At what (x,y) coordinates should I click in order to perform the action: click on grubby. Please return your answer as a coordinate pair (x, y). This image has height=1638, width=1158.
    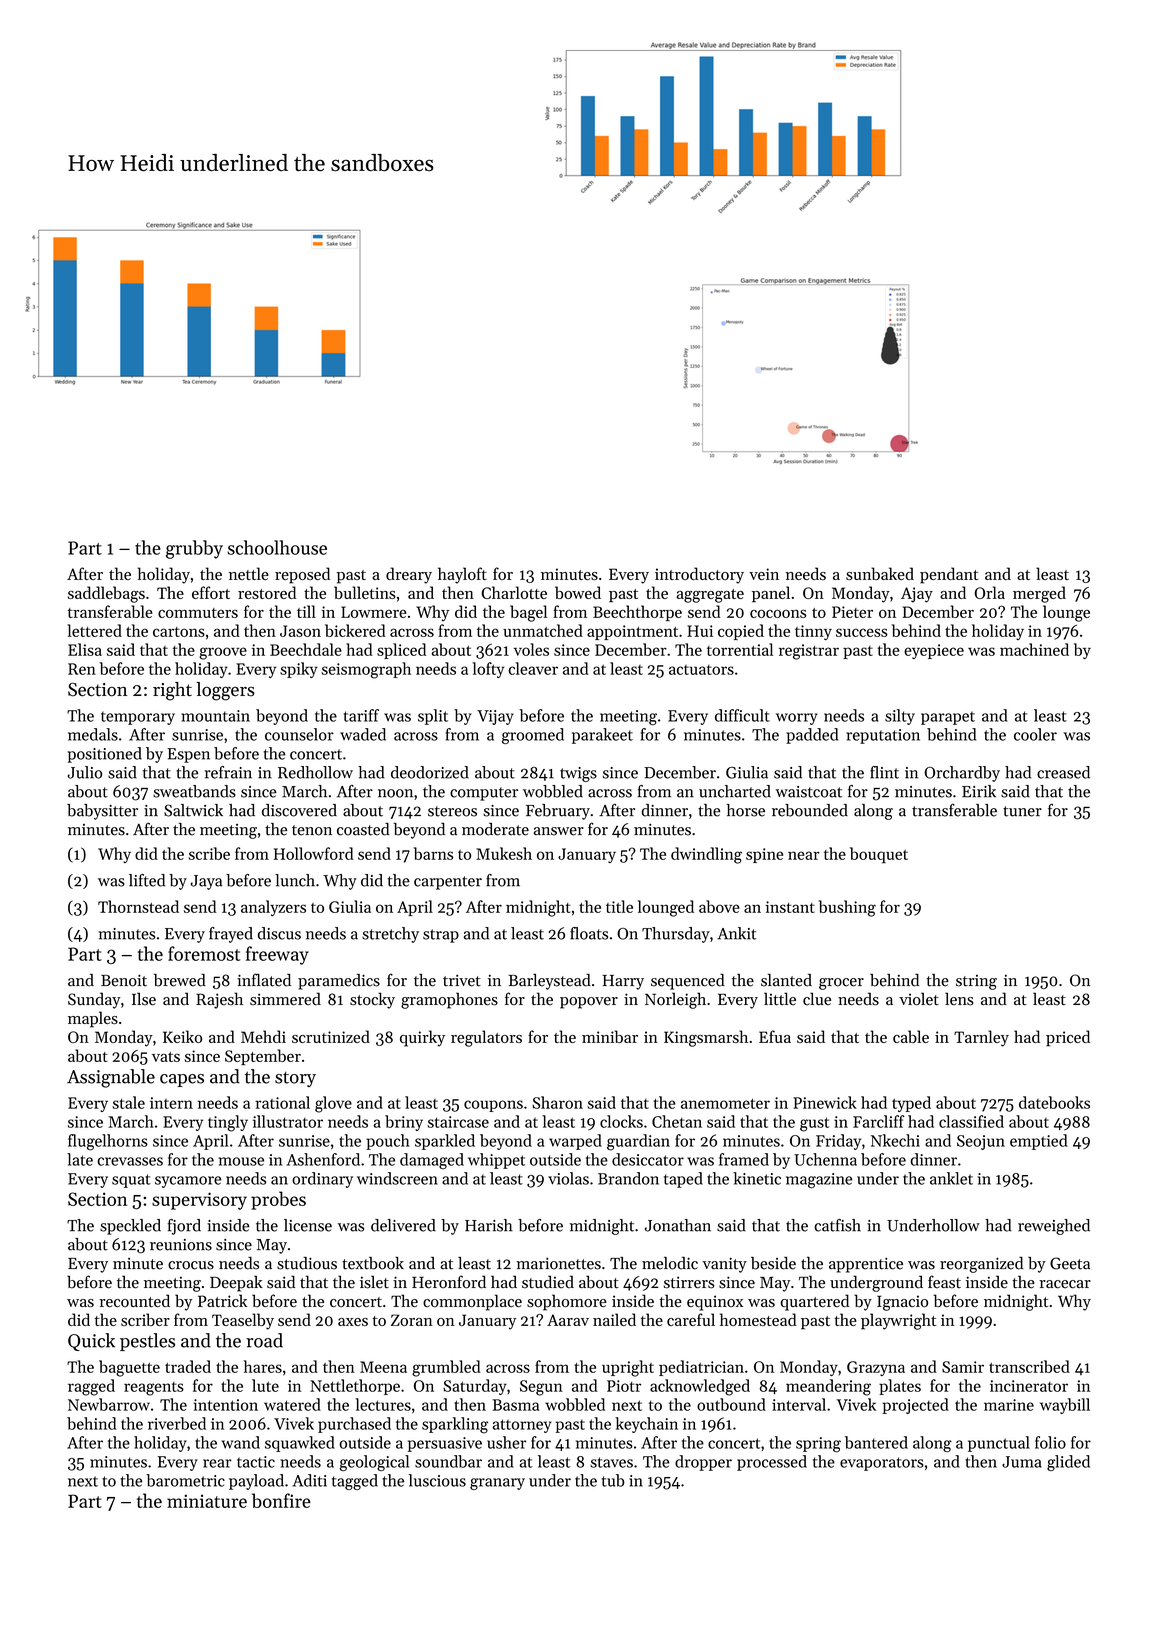
    Looking at the image, I should click on (194, 549).
